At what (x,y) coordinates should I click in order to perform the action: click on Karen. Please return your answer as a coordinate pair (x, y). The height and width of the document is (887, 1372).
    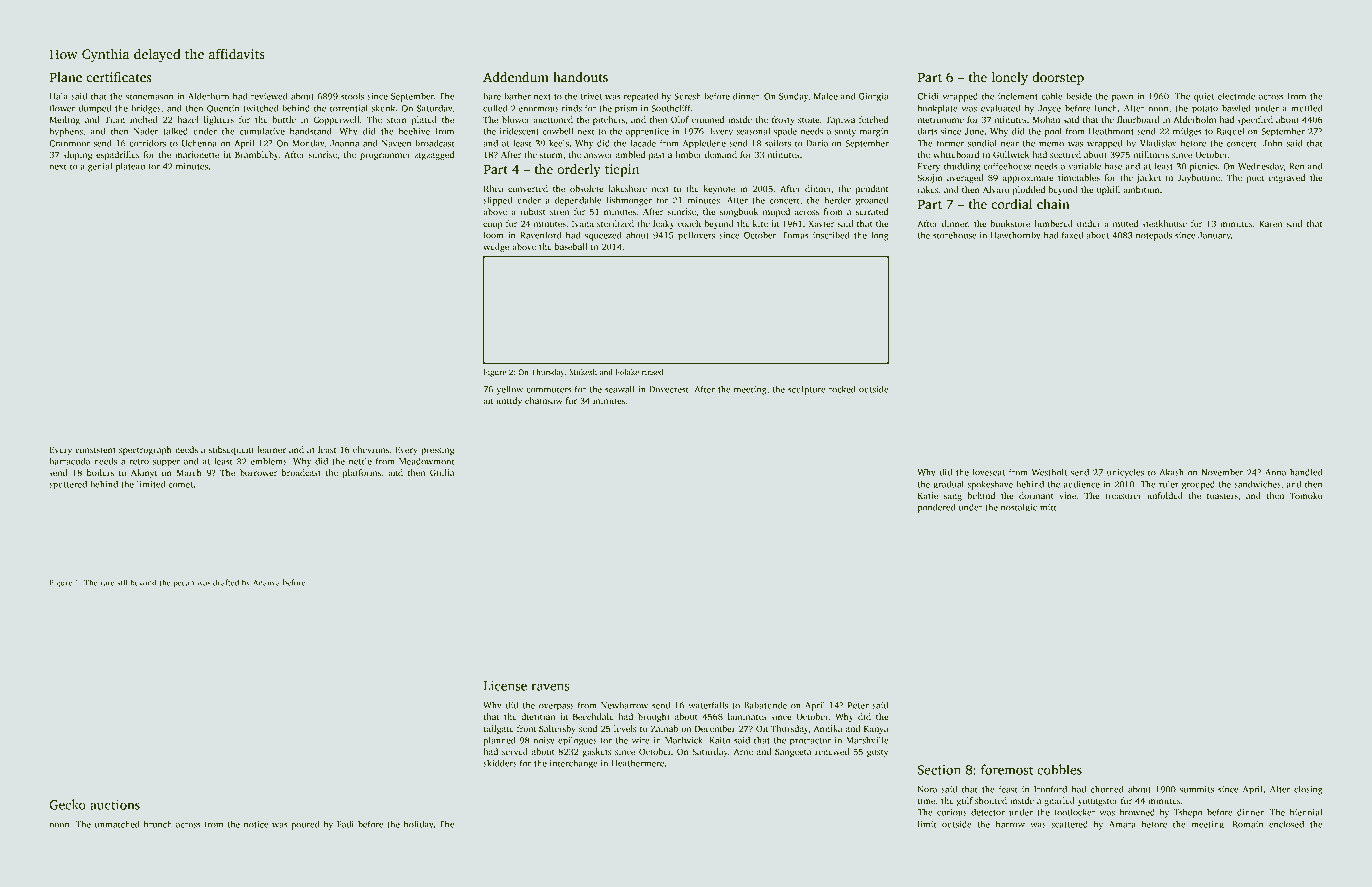
    Looking at the image, I should click on (1271, 224).
